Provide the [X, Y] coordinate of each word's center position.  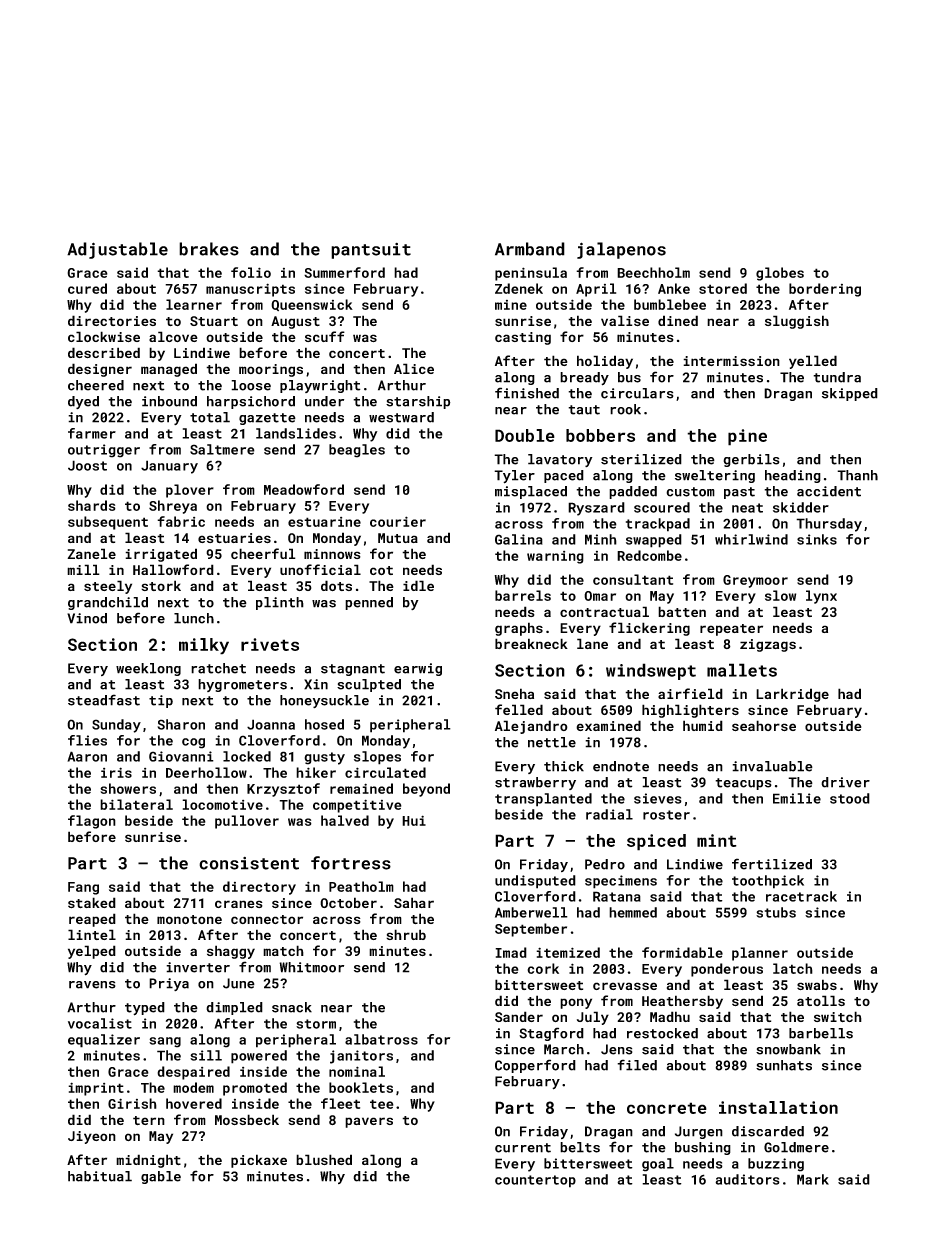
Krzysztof [283, 790]
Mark [813, 1179]
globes [780, 274]
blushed [324, 1159]
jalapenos [621, 250]
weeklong [148, 669]
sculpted [369, 685]
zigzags [768, 645]
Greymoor [755, 581]
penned [369, 603]
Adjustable [117, 250]
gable [161, 1177]
